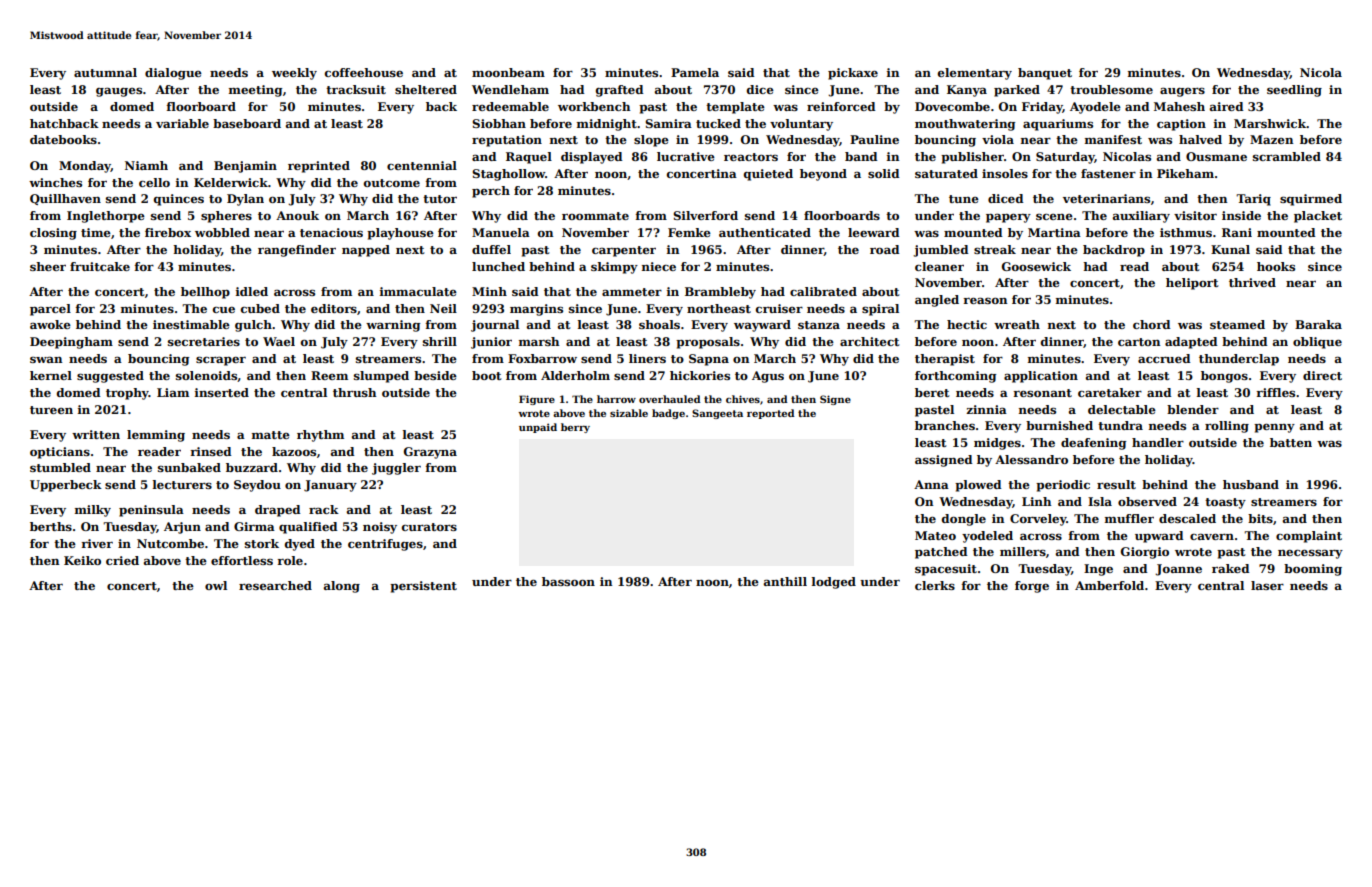  What do you see at coordinates (1110, 392) in the screenshot?
I see `caretaker` at bounding box center [1110, 392].
